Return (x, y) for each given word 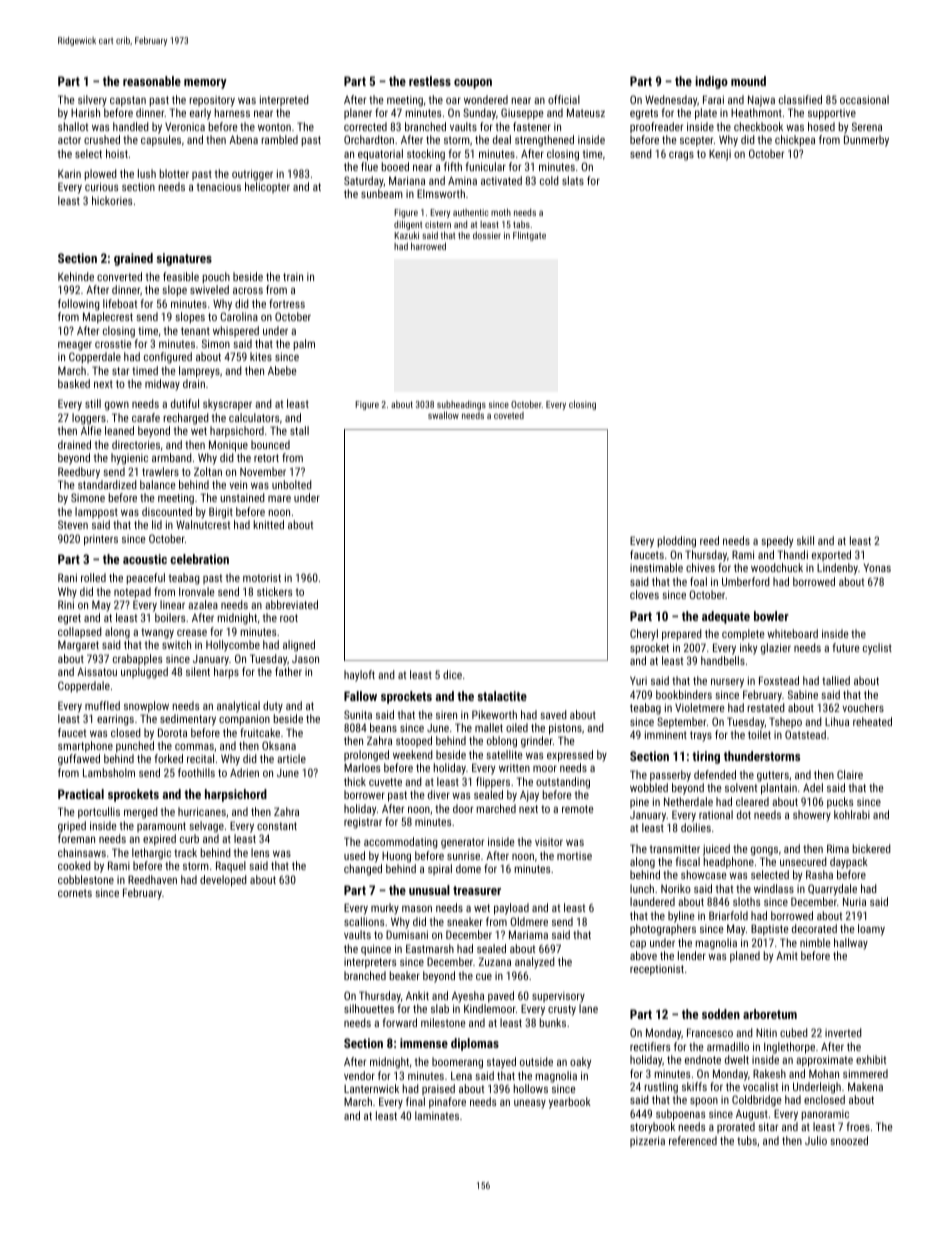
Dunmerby (866, 141)
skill (805, 540)
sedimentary (188, 720)
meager (75, 346)
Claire (850, 774)
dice (452, 674)
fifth (453, 166)
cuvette (385, 782)
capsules (161, 141)
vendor (359, 1075)
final (415, 1101)
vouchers (863, 707)
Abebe (282, 370)
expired (159, 840)
